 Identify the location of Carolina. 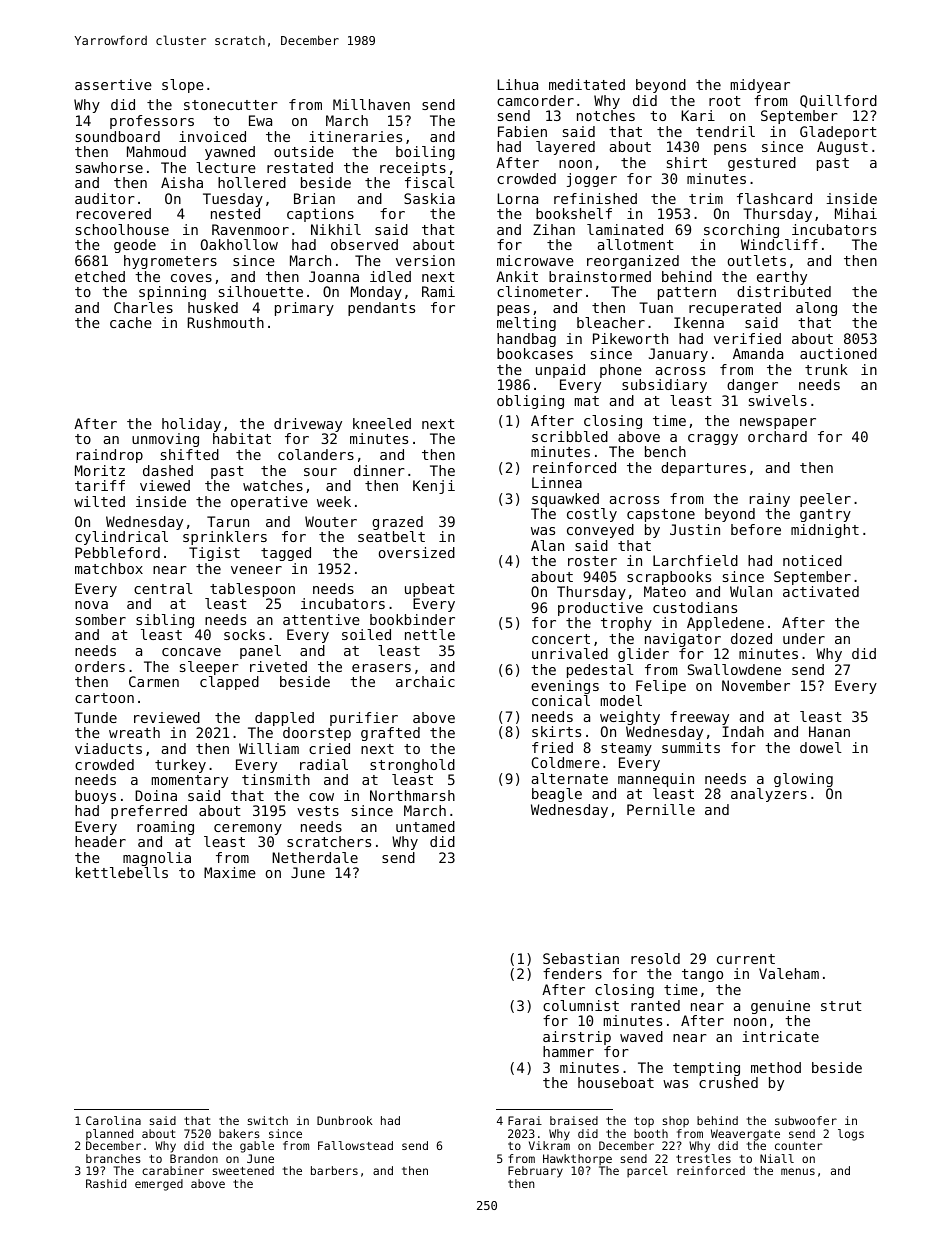
(113, 1120).
